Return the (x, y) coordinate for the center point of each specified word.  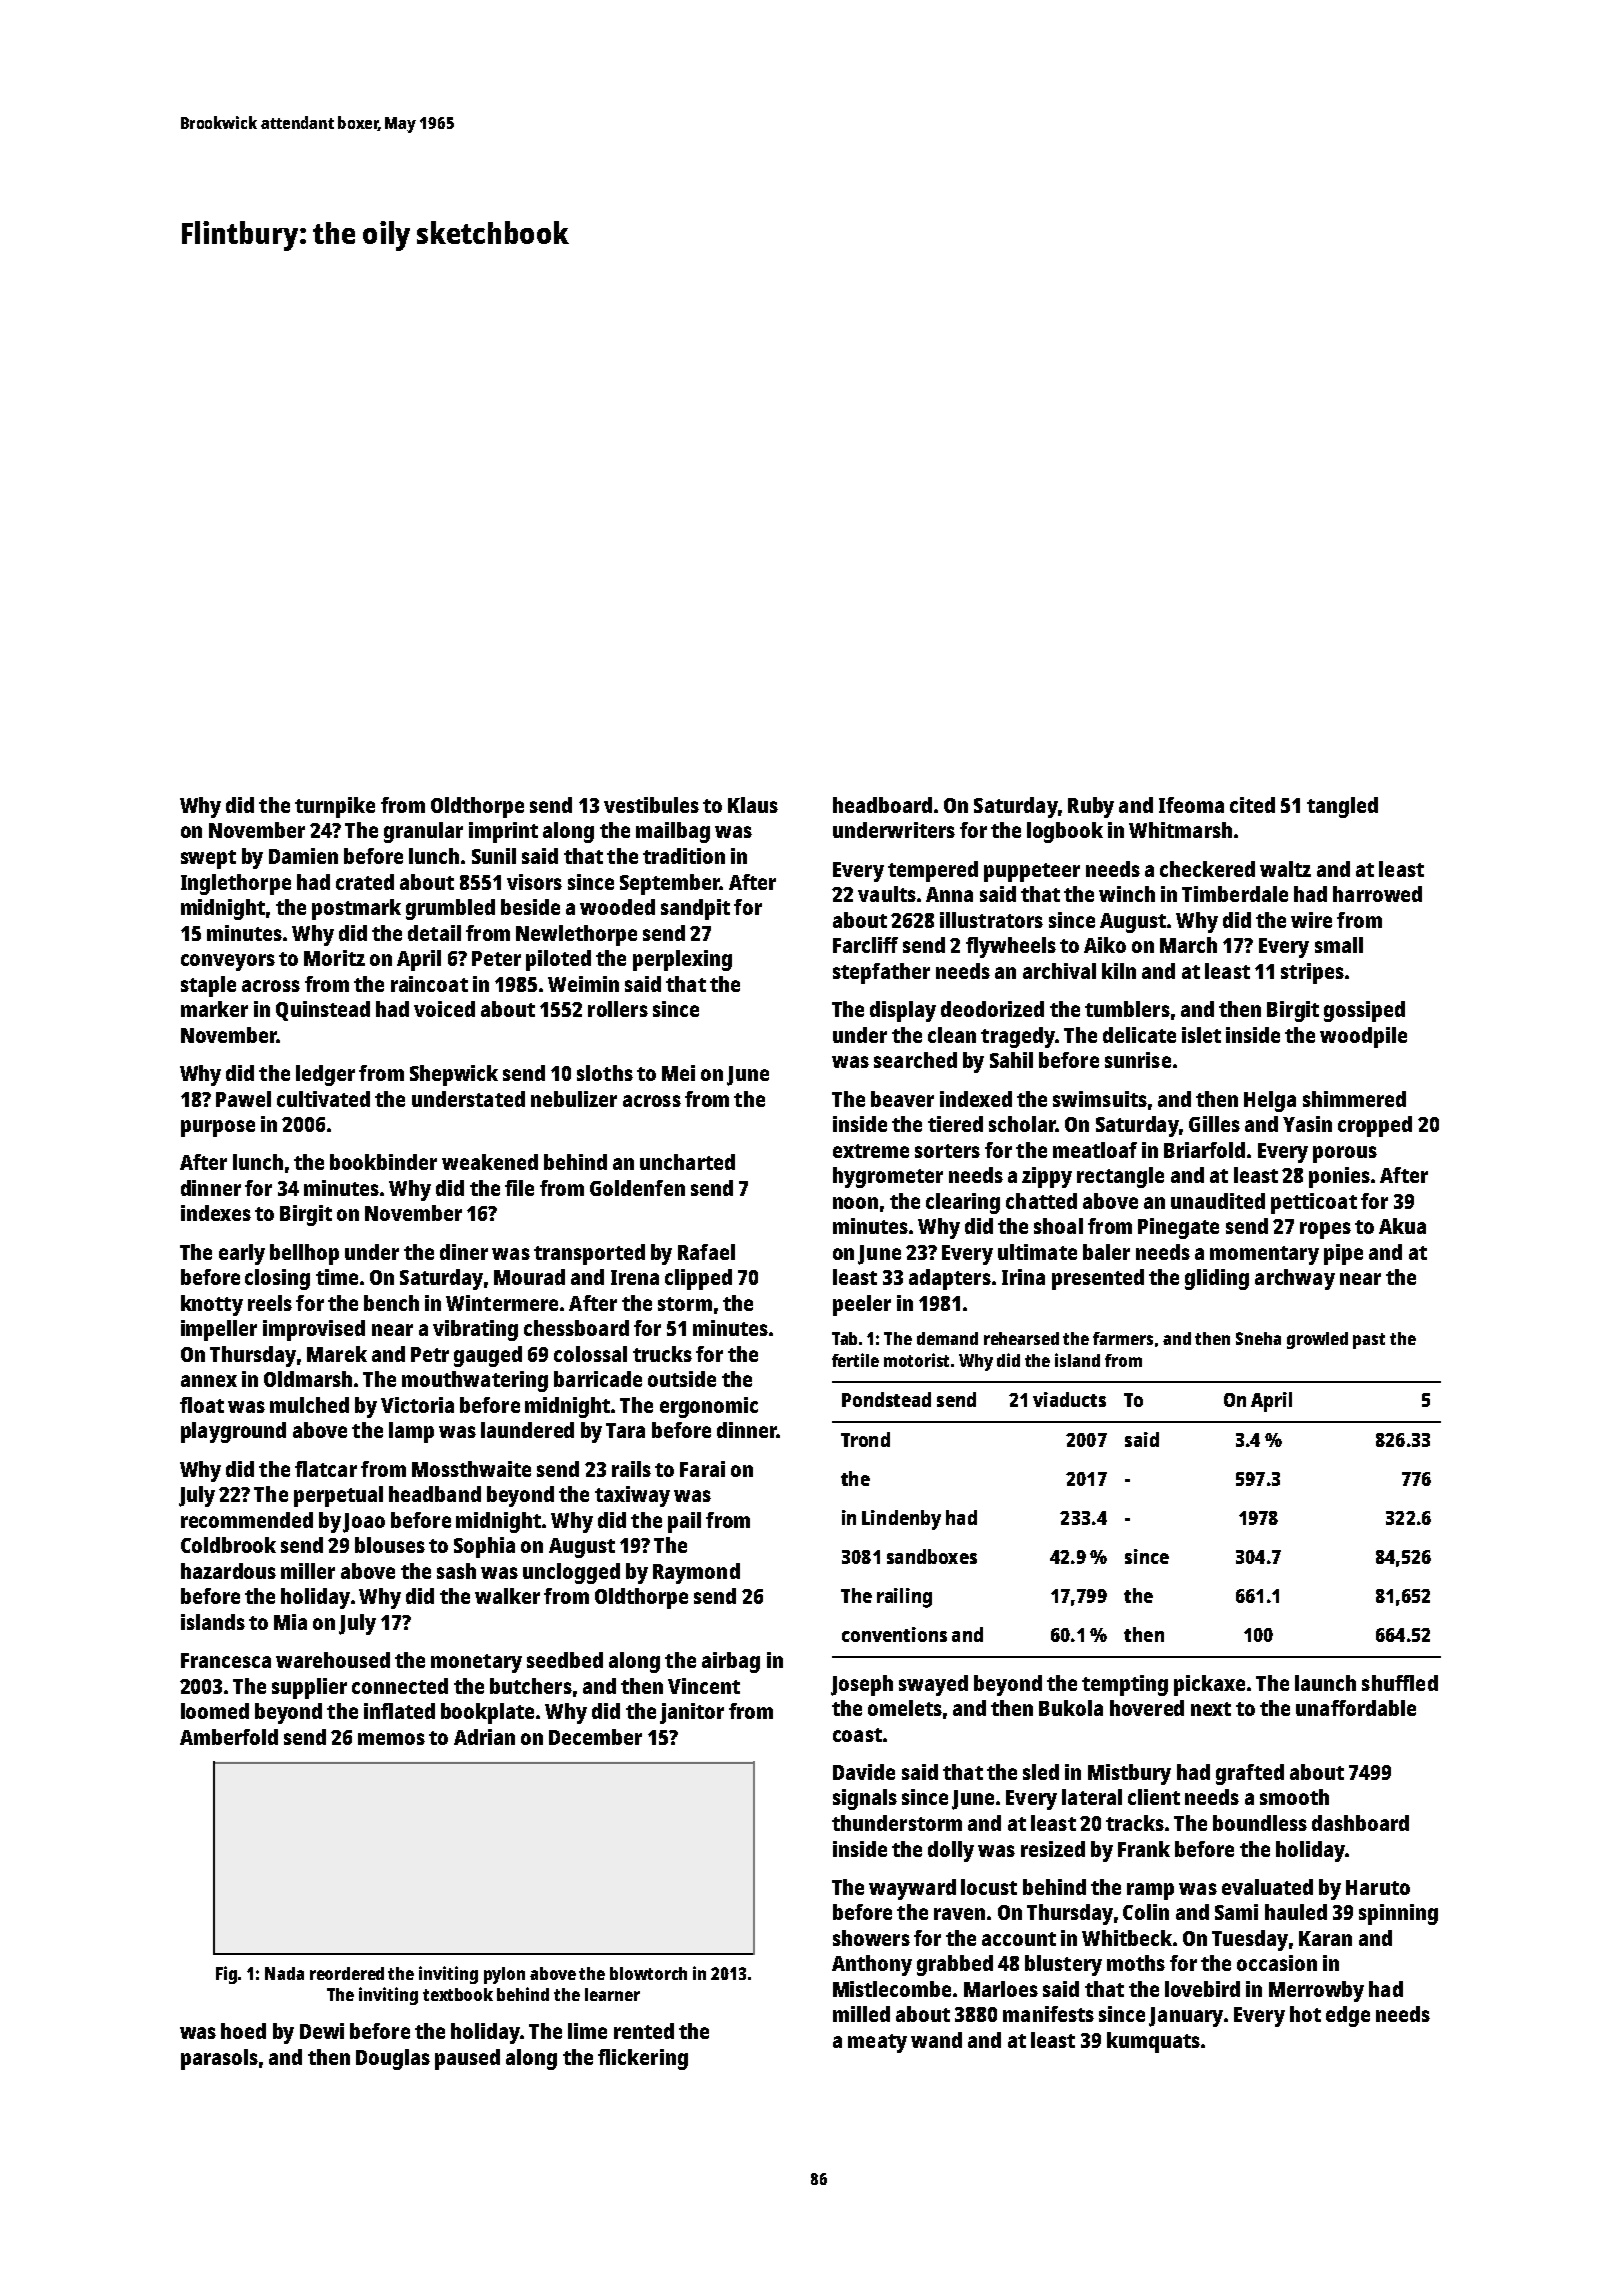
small (1339, 945)
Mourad (529, 1277)
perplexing (682, 960)
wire (1311, 920)
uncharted (687, 1162)
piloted (558, 960)
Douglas (393, 2059)
